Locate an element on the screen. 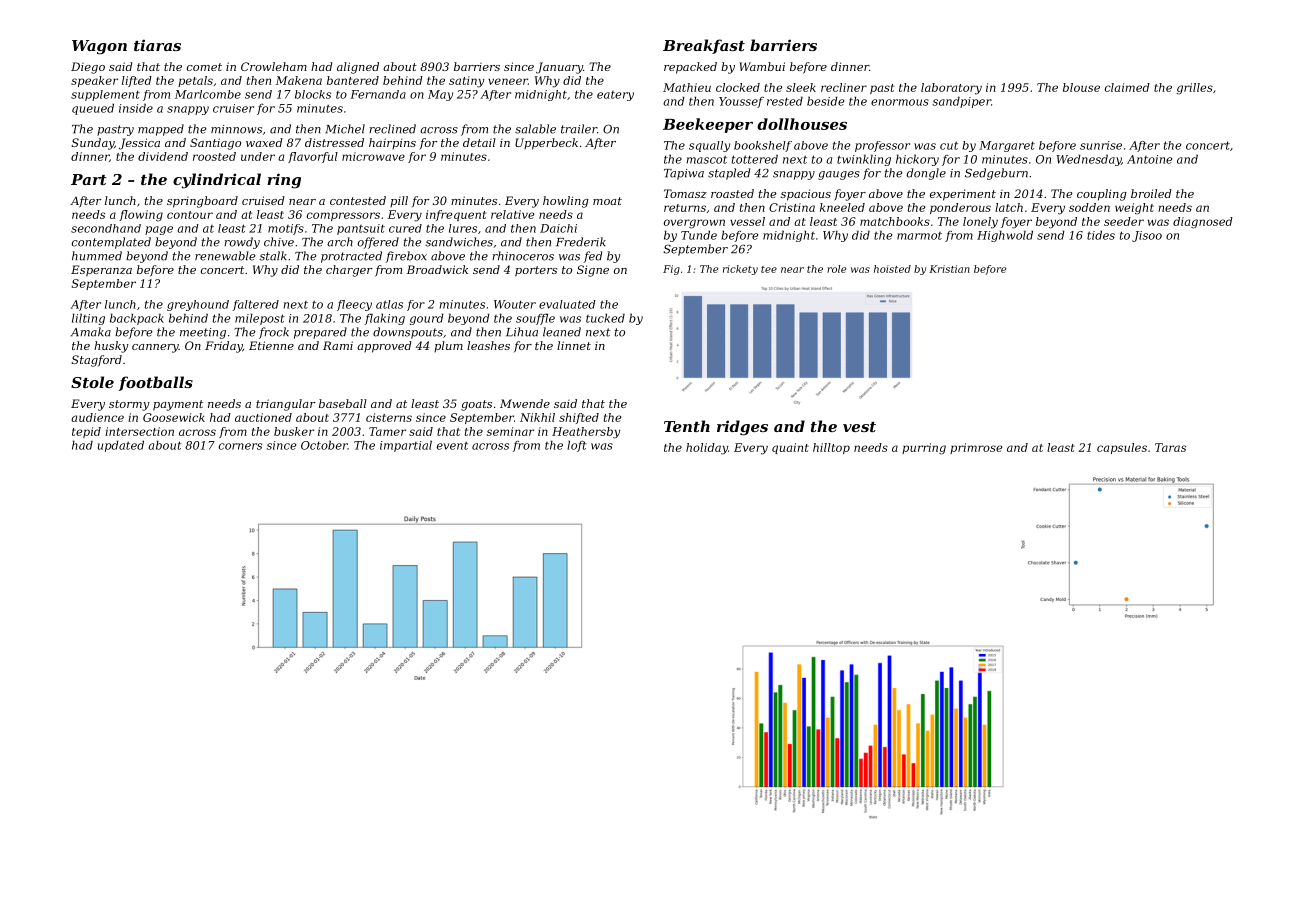 This screenshot has width=1308, height=924. Wagon is located at coordinates (99, 47).
